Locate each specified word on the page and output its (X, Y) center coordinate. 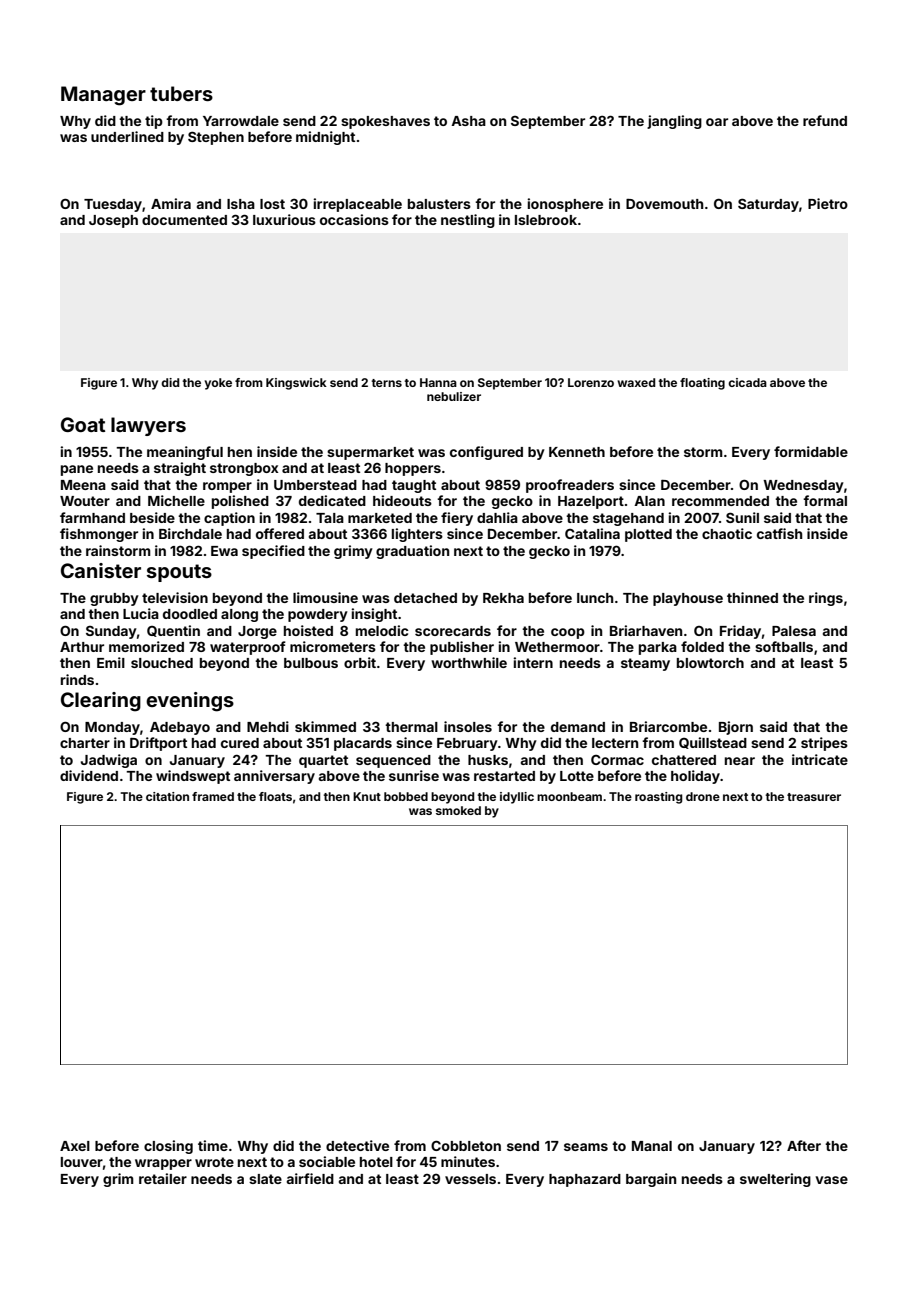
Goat (83, 424)
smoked (458, 810)
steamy (645, 664)
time (213, 1145)
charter (85, 743)
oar (717, 122)
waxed (636, 382)
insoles (468, 726)
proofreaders (570, 486)
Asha (468, 121)
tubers (181, 93)
